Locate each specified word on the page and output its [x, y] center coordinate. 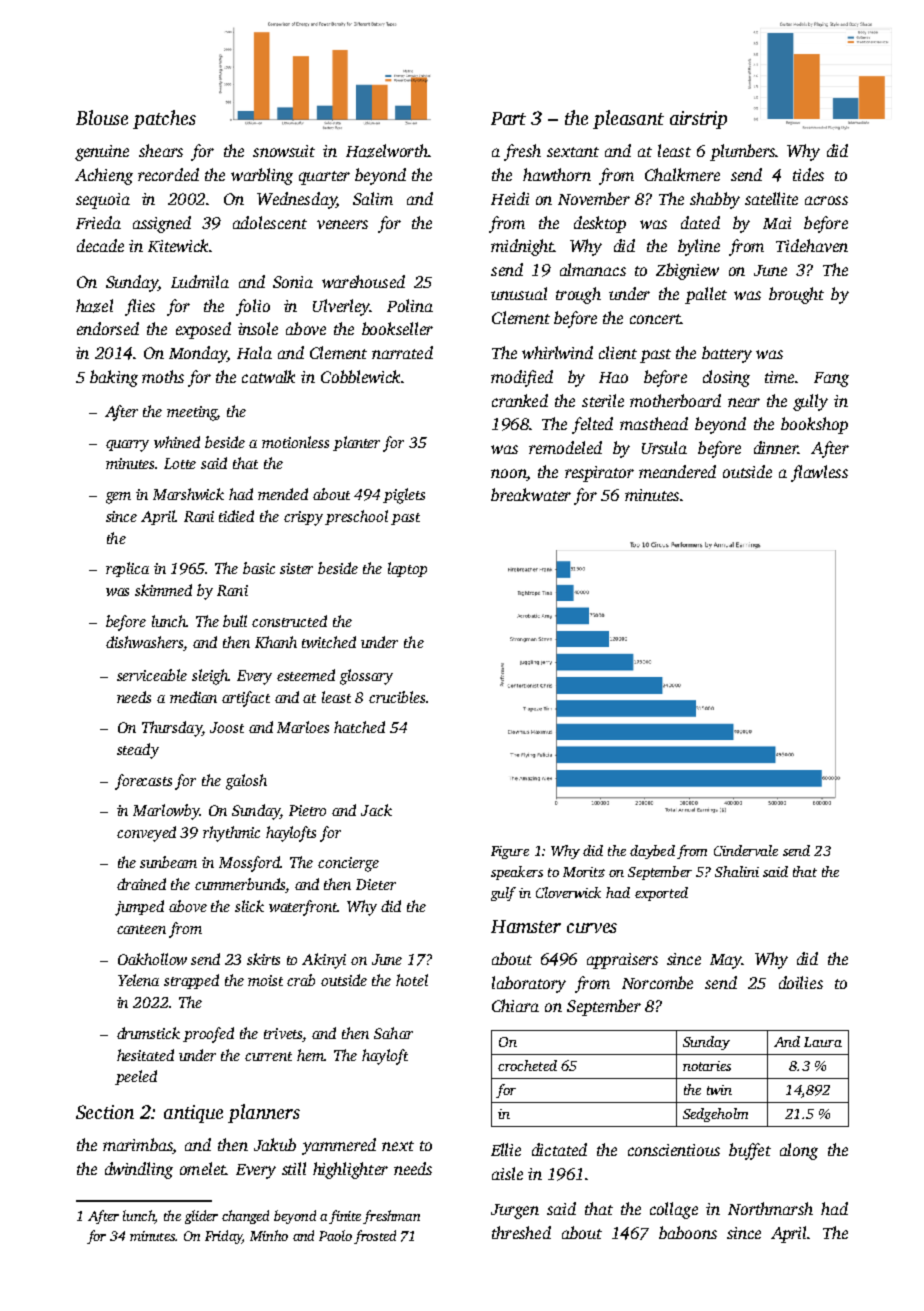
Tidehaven [812, 245]
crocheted [527, 1065]
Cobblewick [360, 376]
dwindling [139, 1170]
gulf [503, 894]
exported [661, 894]
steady [138, 751]
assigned [162, 224]
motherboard [675, 400]
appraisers [622, 961]
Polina [410, 305]
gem [118, 498]
